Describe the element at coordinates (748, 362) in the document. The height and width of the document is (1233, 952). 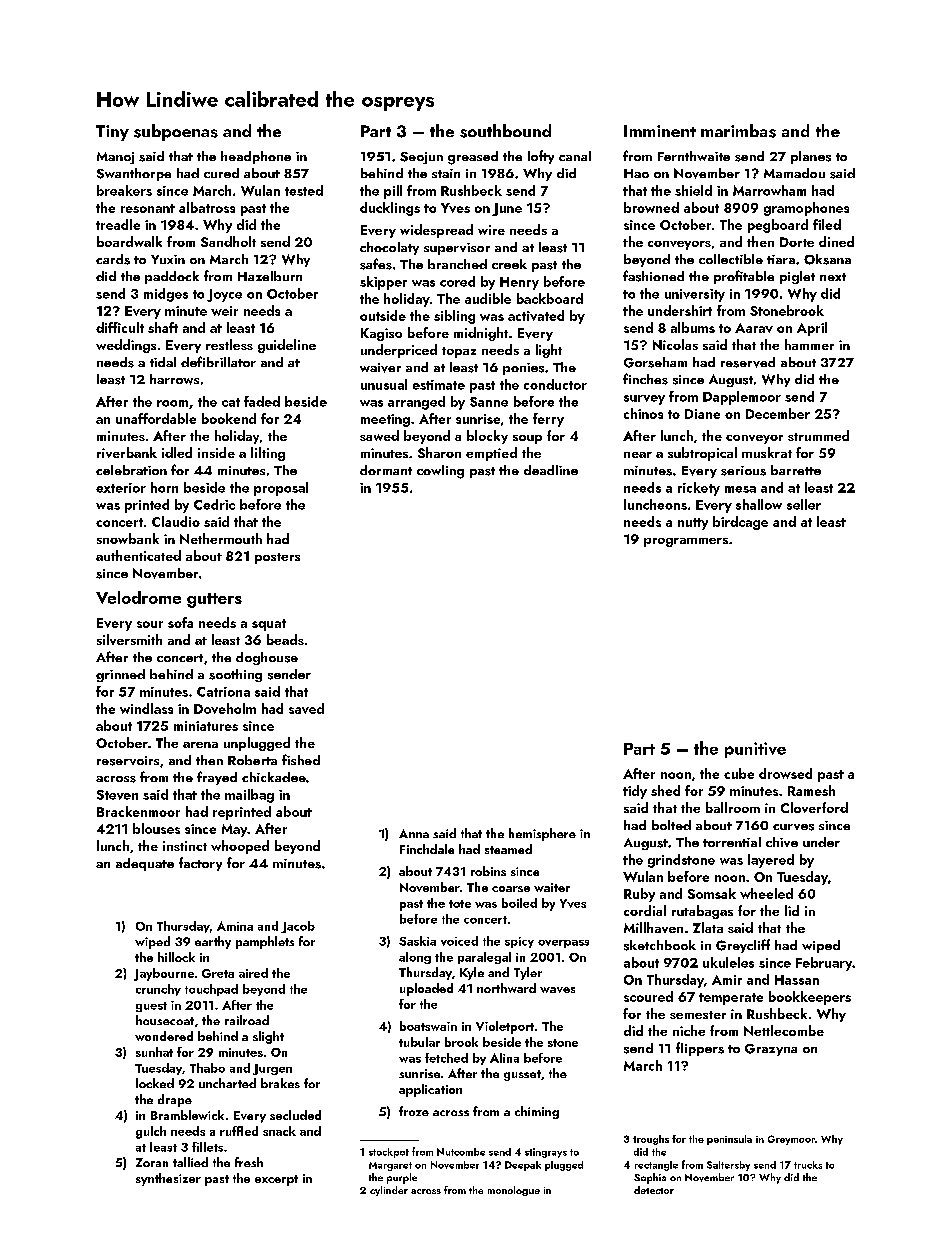
I see `reserved` at that location.
